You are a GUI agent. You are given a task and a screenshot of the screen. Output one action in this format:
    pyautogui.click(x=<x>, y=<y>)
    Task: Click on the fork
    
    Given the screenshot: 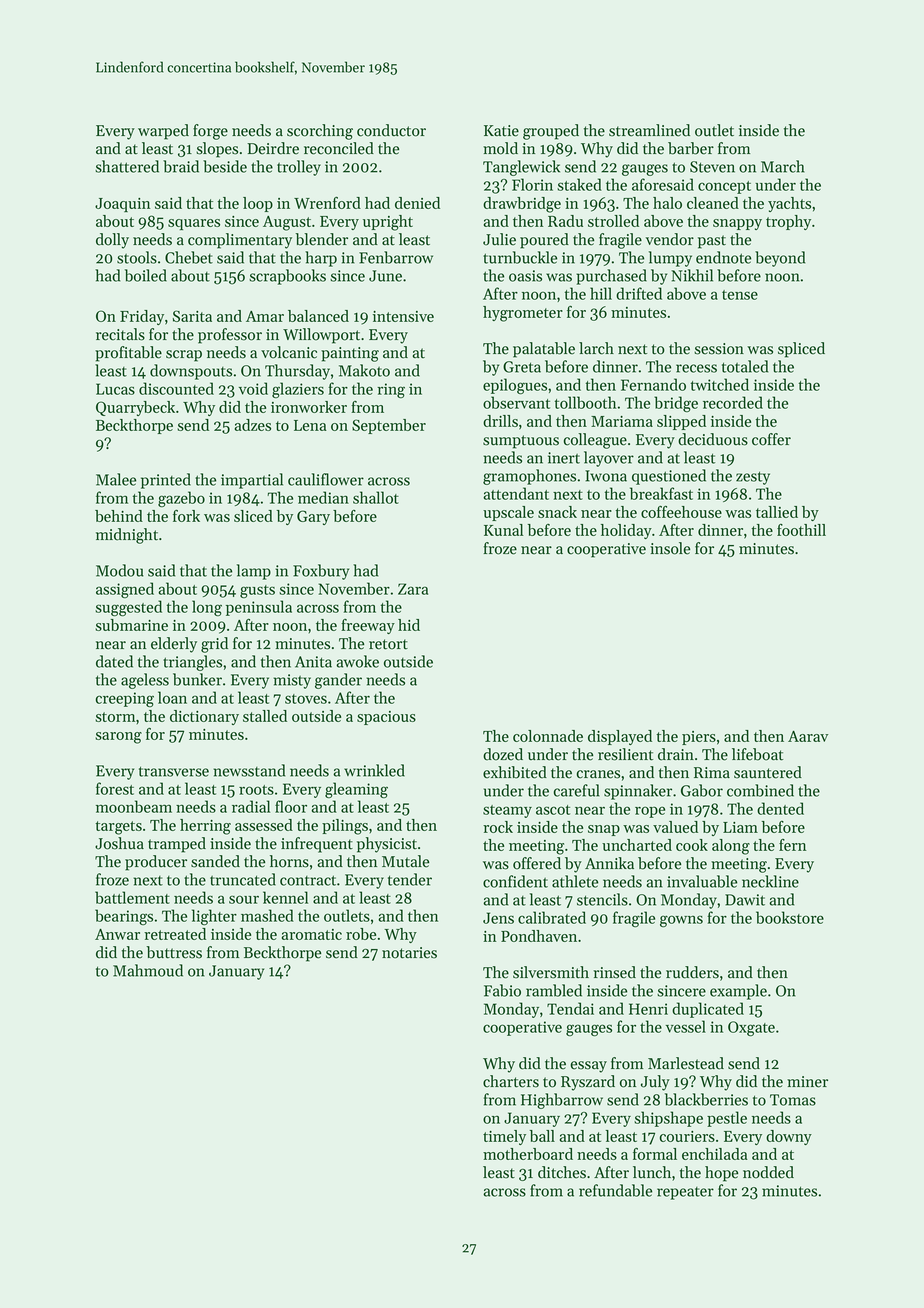 What is the action you would take?
    pyautogui.click(x=186, y=516)
